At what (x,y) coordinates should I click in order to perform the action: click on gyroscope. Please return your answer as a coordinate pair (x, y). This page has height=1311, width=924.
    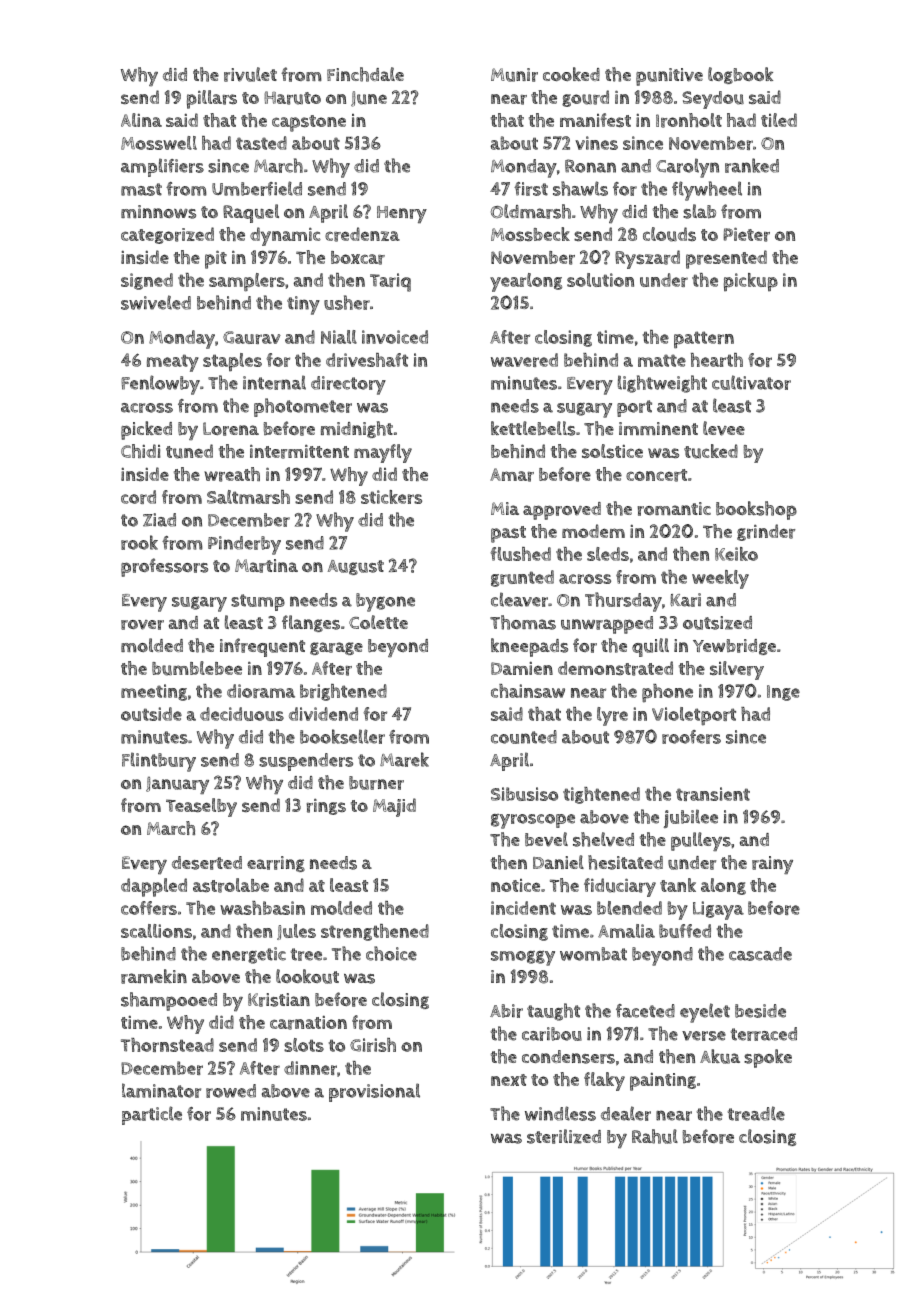
    Looking at the image, I should click on (533, 821).
